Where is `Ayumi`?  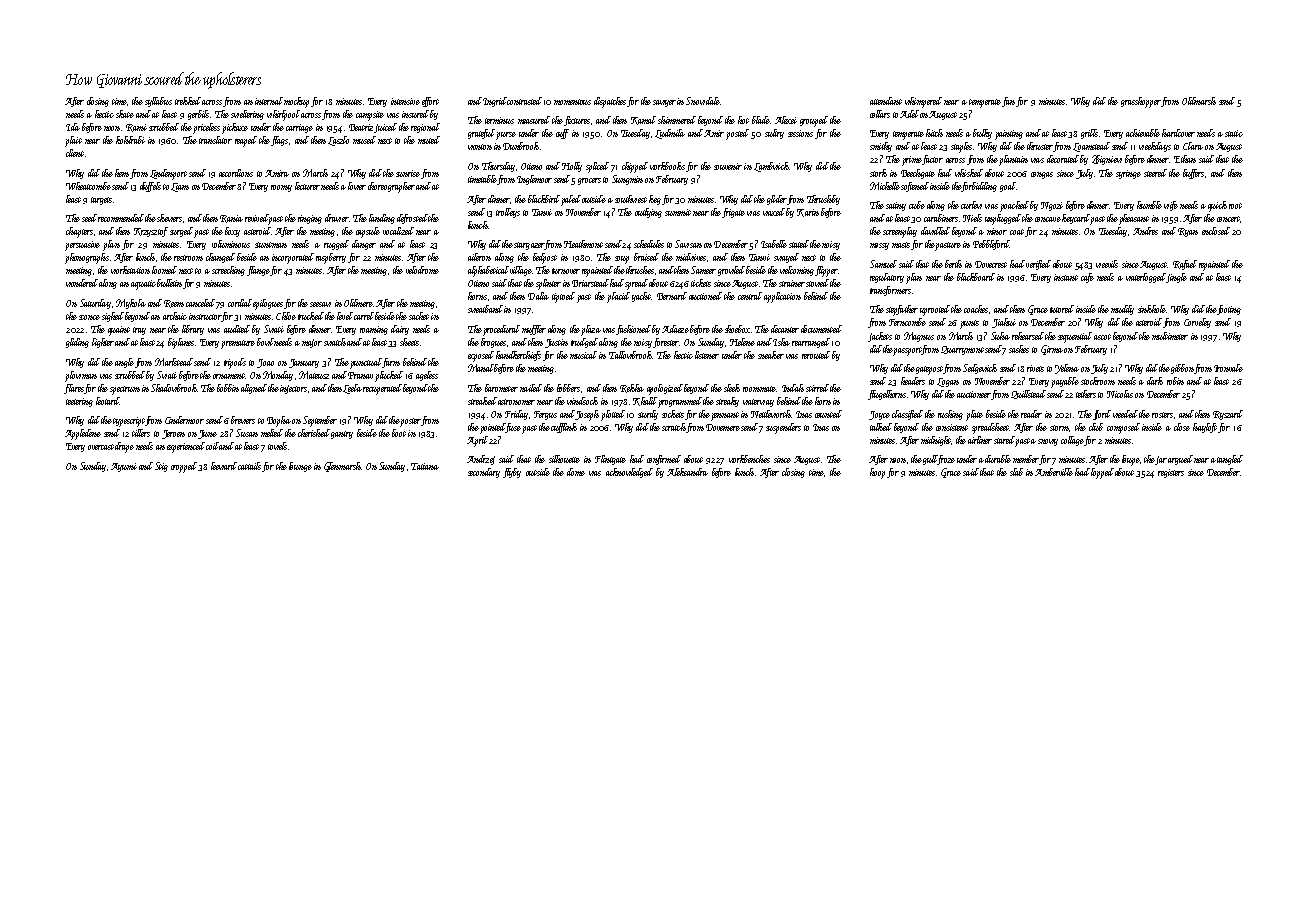
Ayumi is located at coordinates (124, 467).
